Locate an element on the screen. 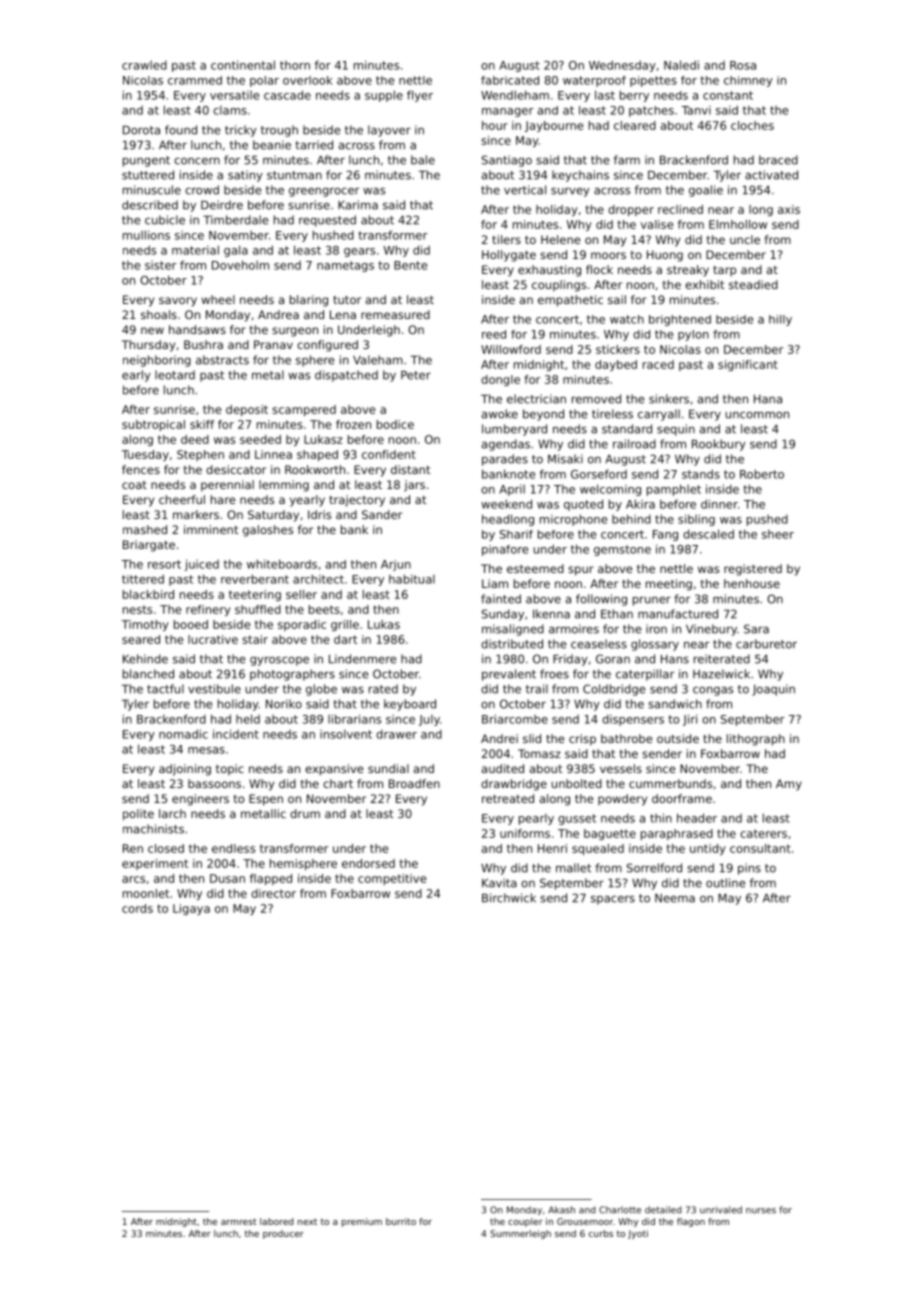  bodice is located at coordinates (395, 424).
